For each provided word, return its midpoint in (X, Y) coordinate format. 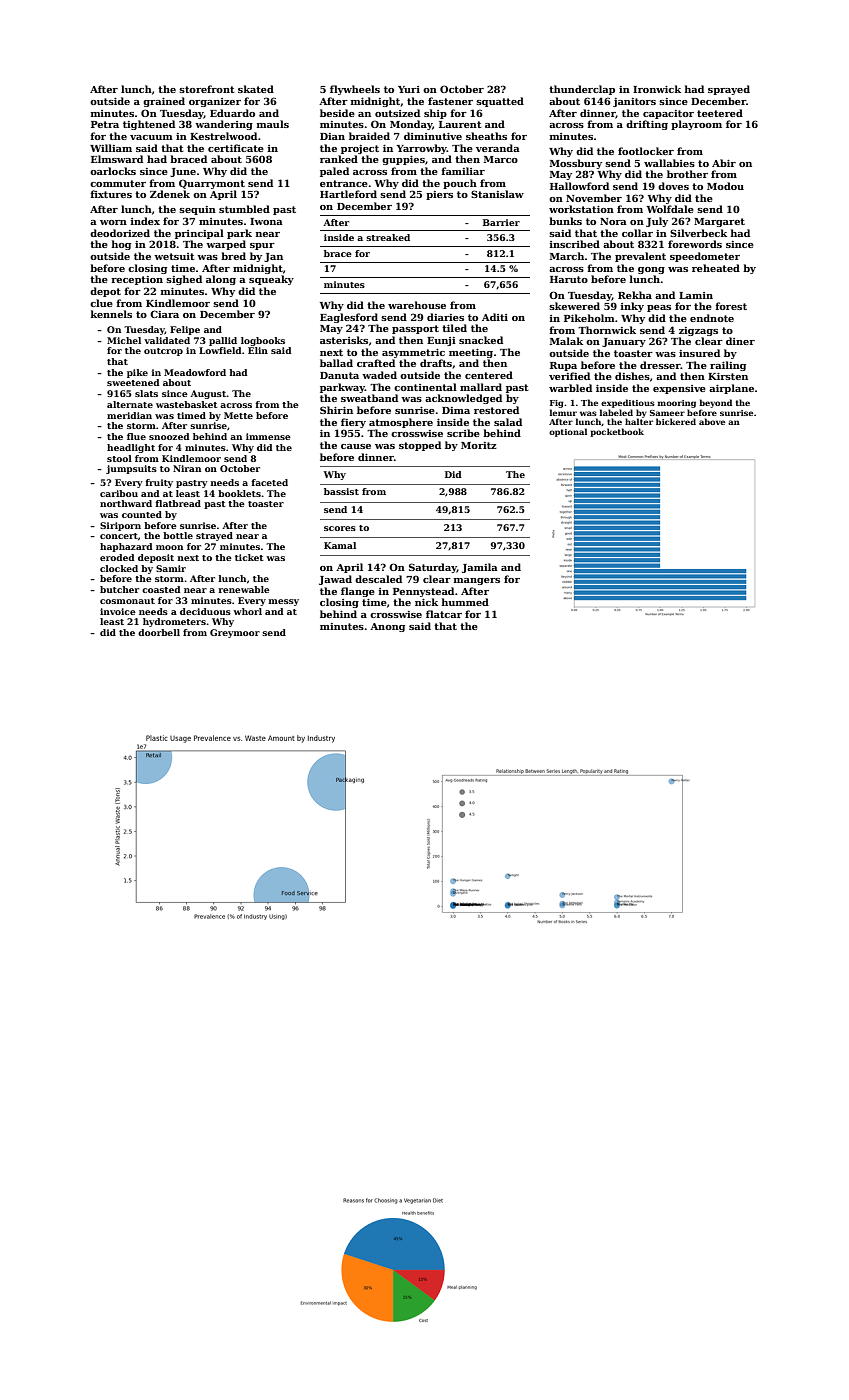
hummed (465, 602)
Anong (387, 627)
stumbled (244, 209)
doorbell (159, 632)
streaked (388, 237)
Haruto (569, 279)
